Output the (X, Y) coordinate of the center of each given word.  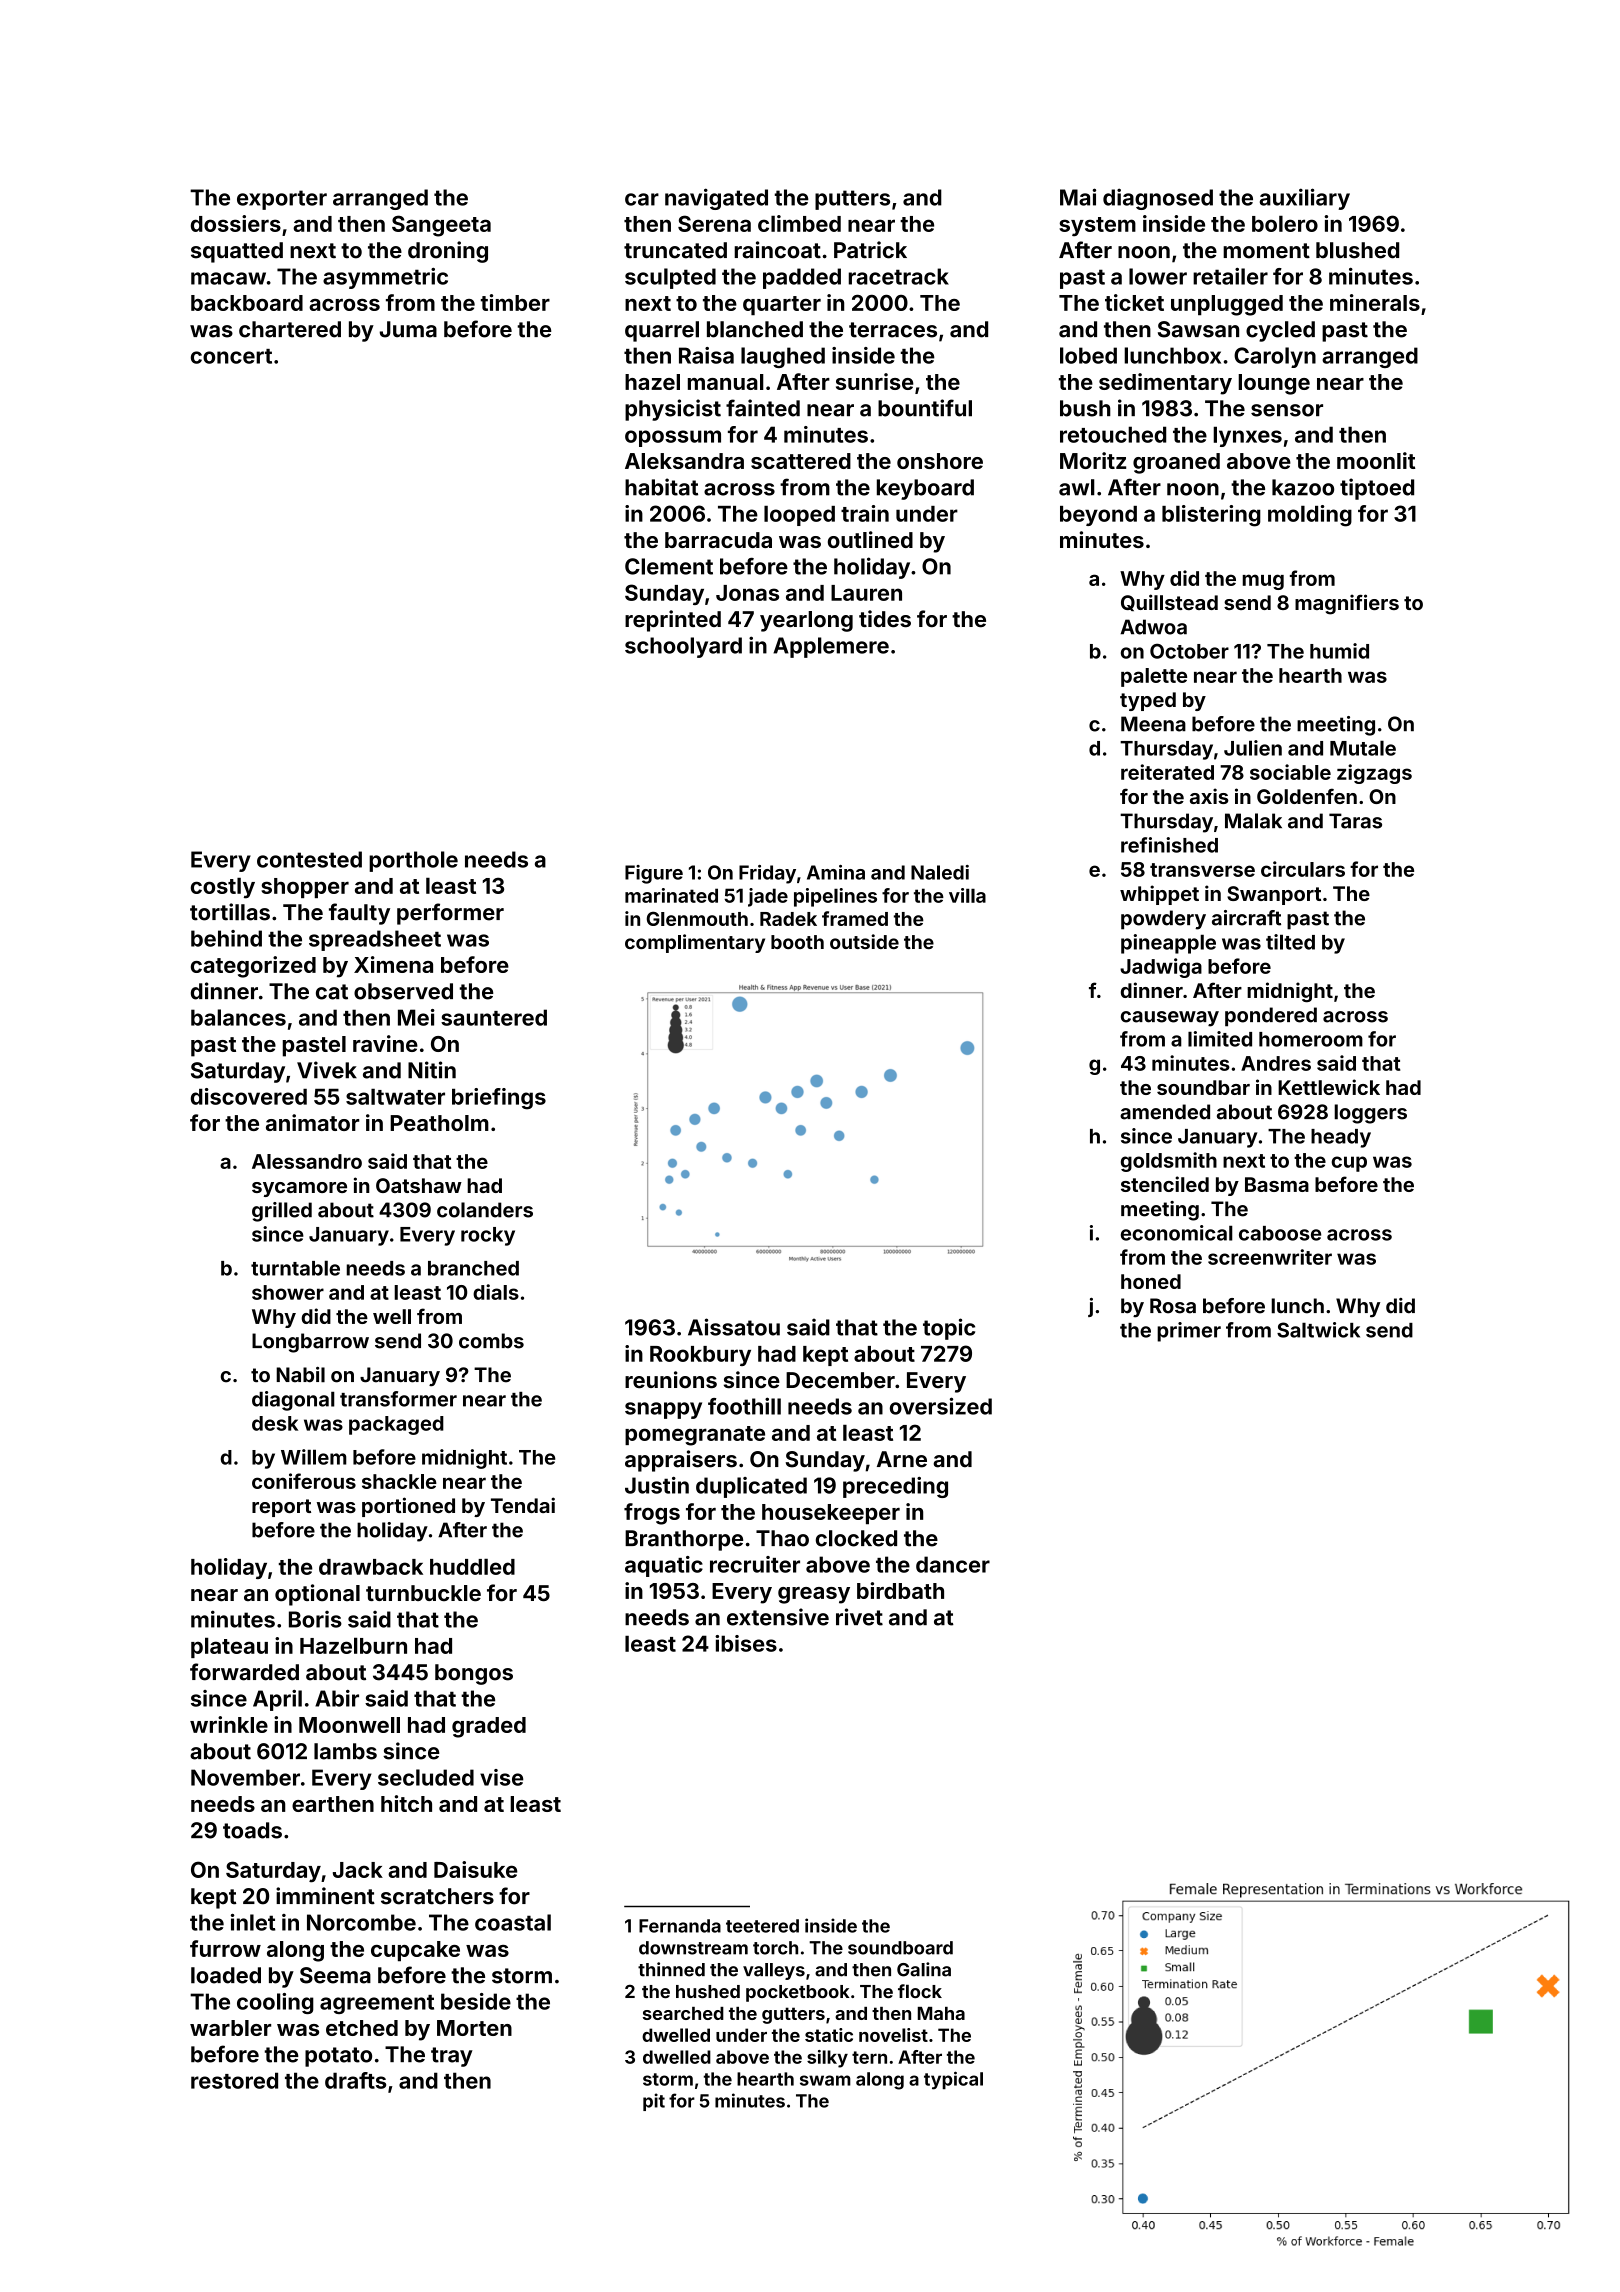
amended (1165, 1112)
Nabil (300, 1374)
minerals (1375, 302)
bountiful (925, 408)
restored (234, 2080)
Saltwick (1318, 1330)
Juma (408, 329)
